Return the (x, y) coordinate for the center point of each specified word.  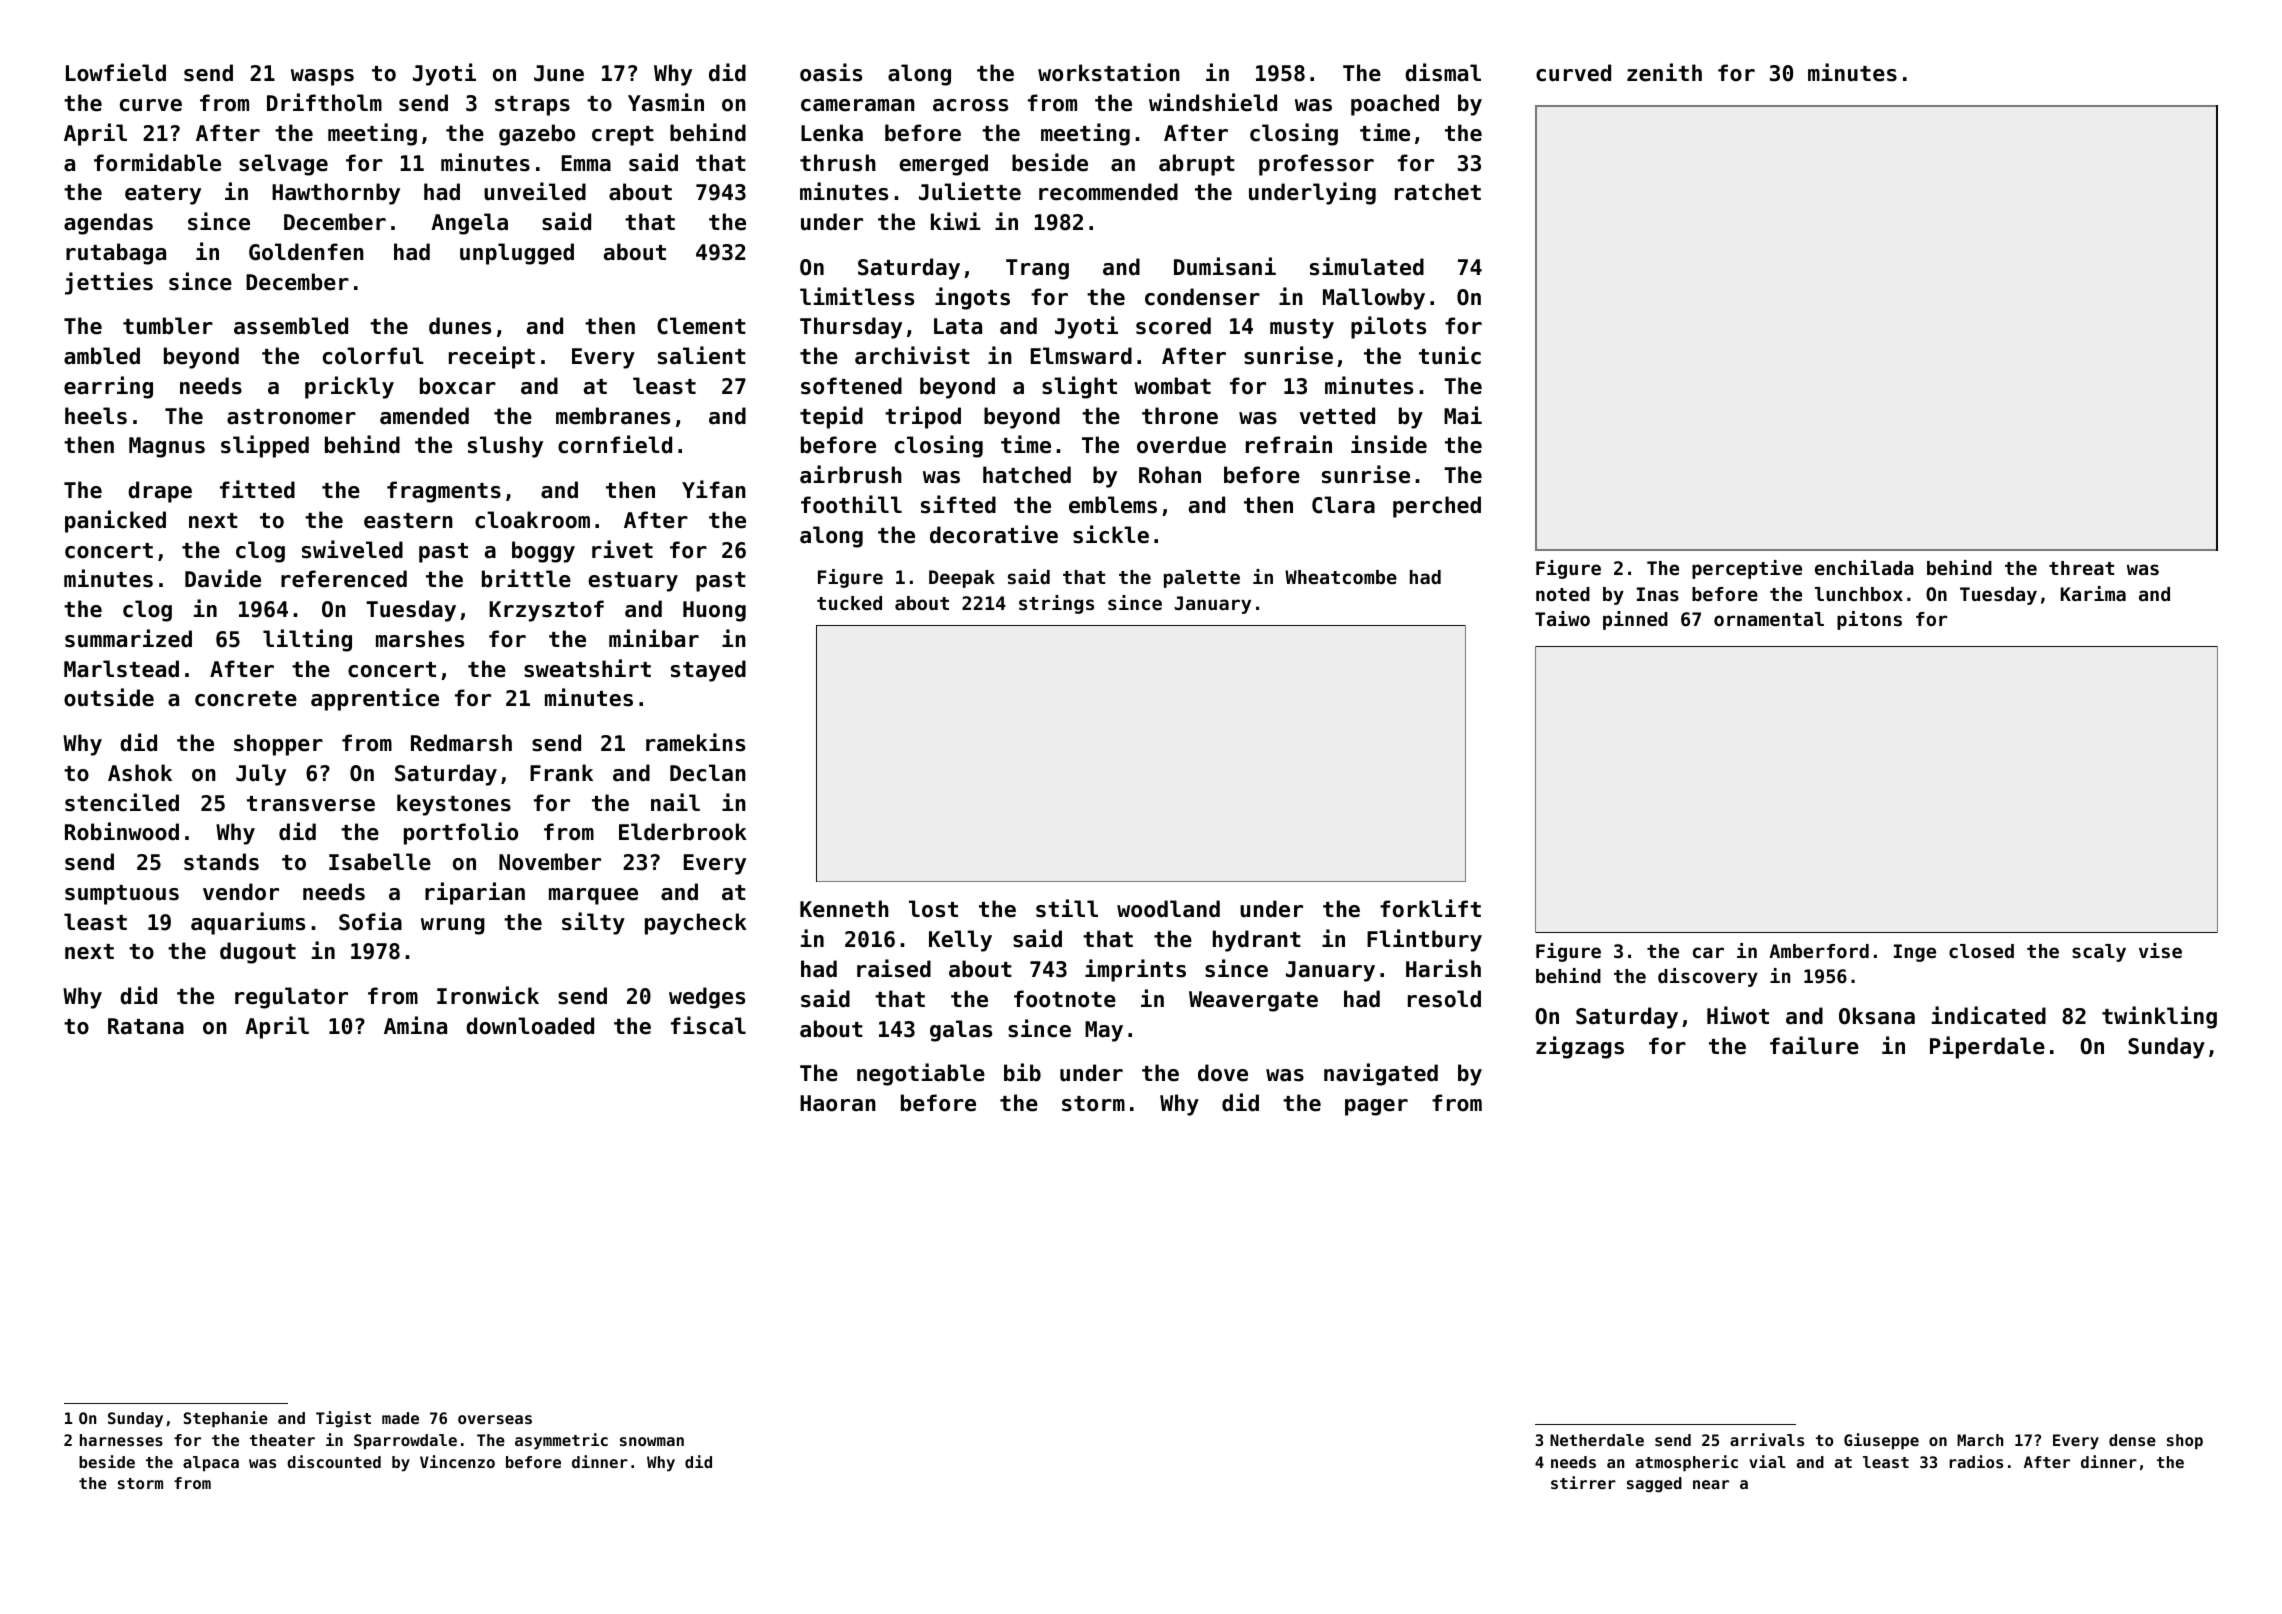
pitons (1869, 620)
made (400, 1418)
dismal (1443, 72)
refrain (1289, 444)
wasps (322, 77)
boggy (543, 552)
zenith (1664, 72)
